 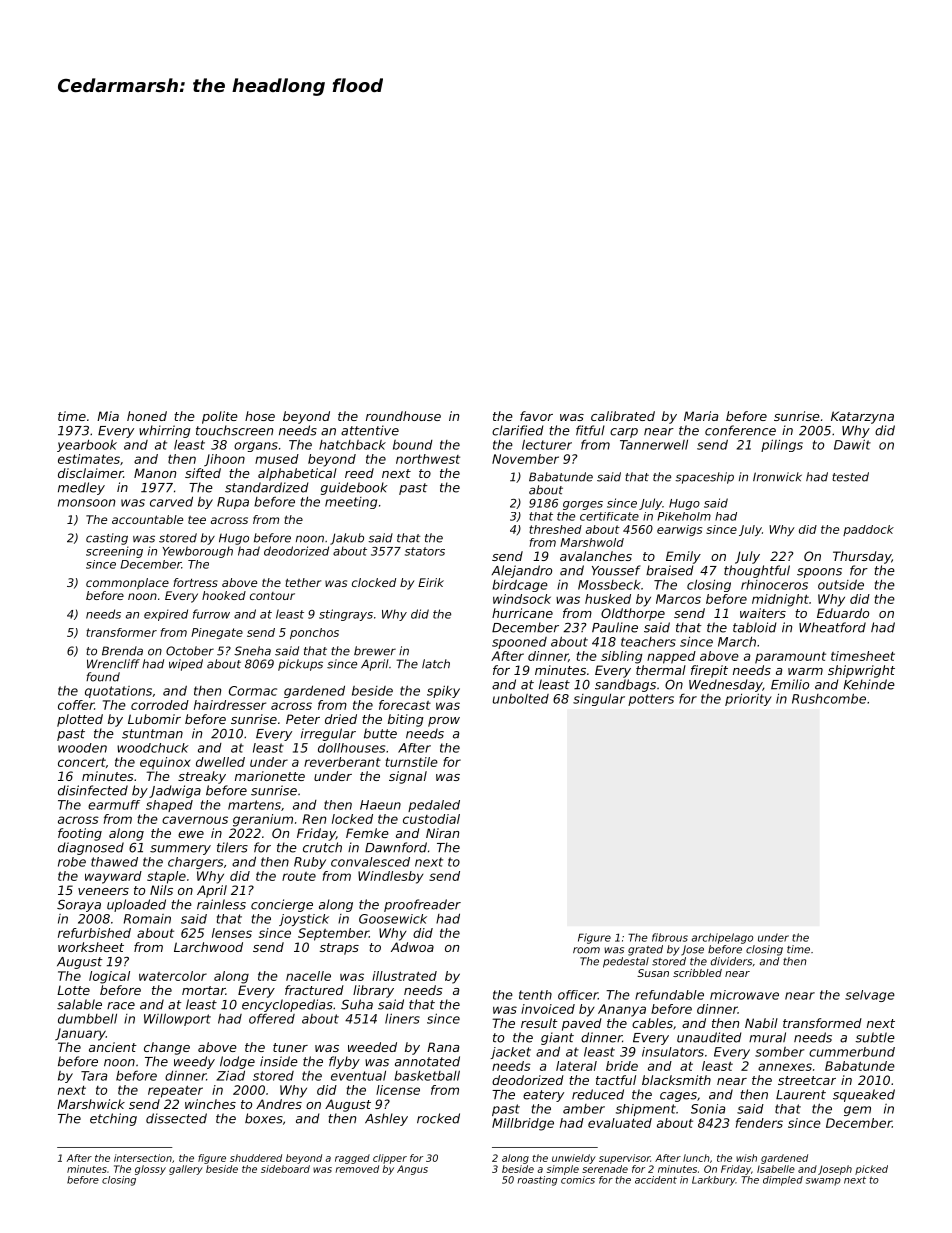 What do you see at coordinates (633, 614) in the screenshot?
I see `Oldthorpe` at bounding box center [633, 614].
